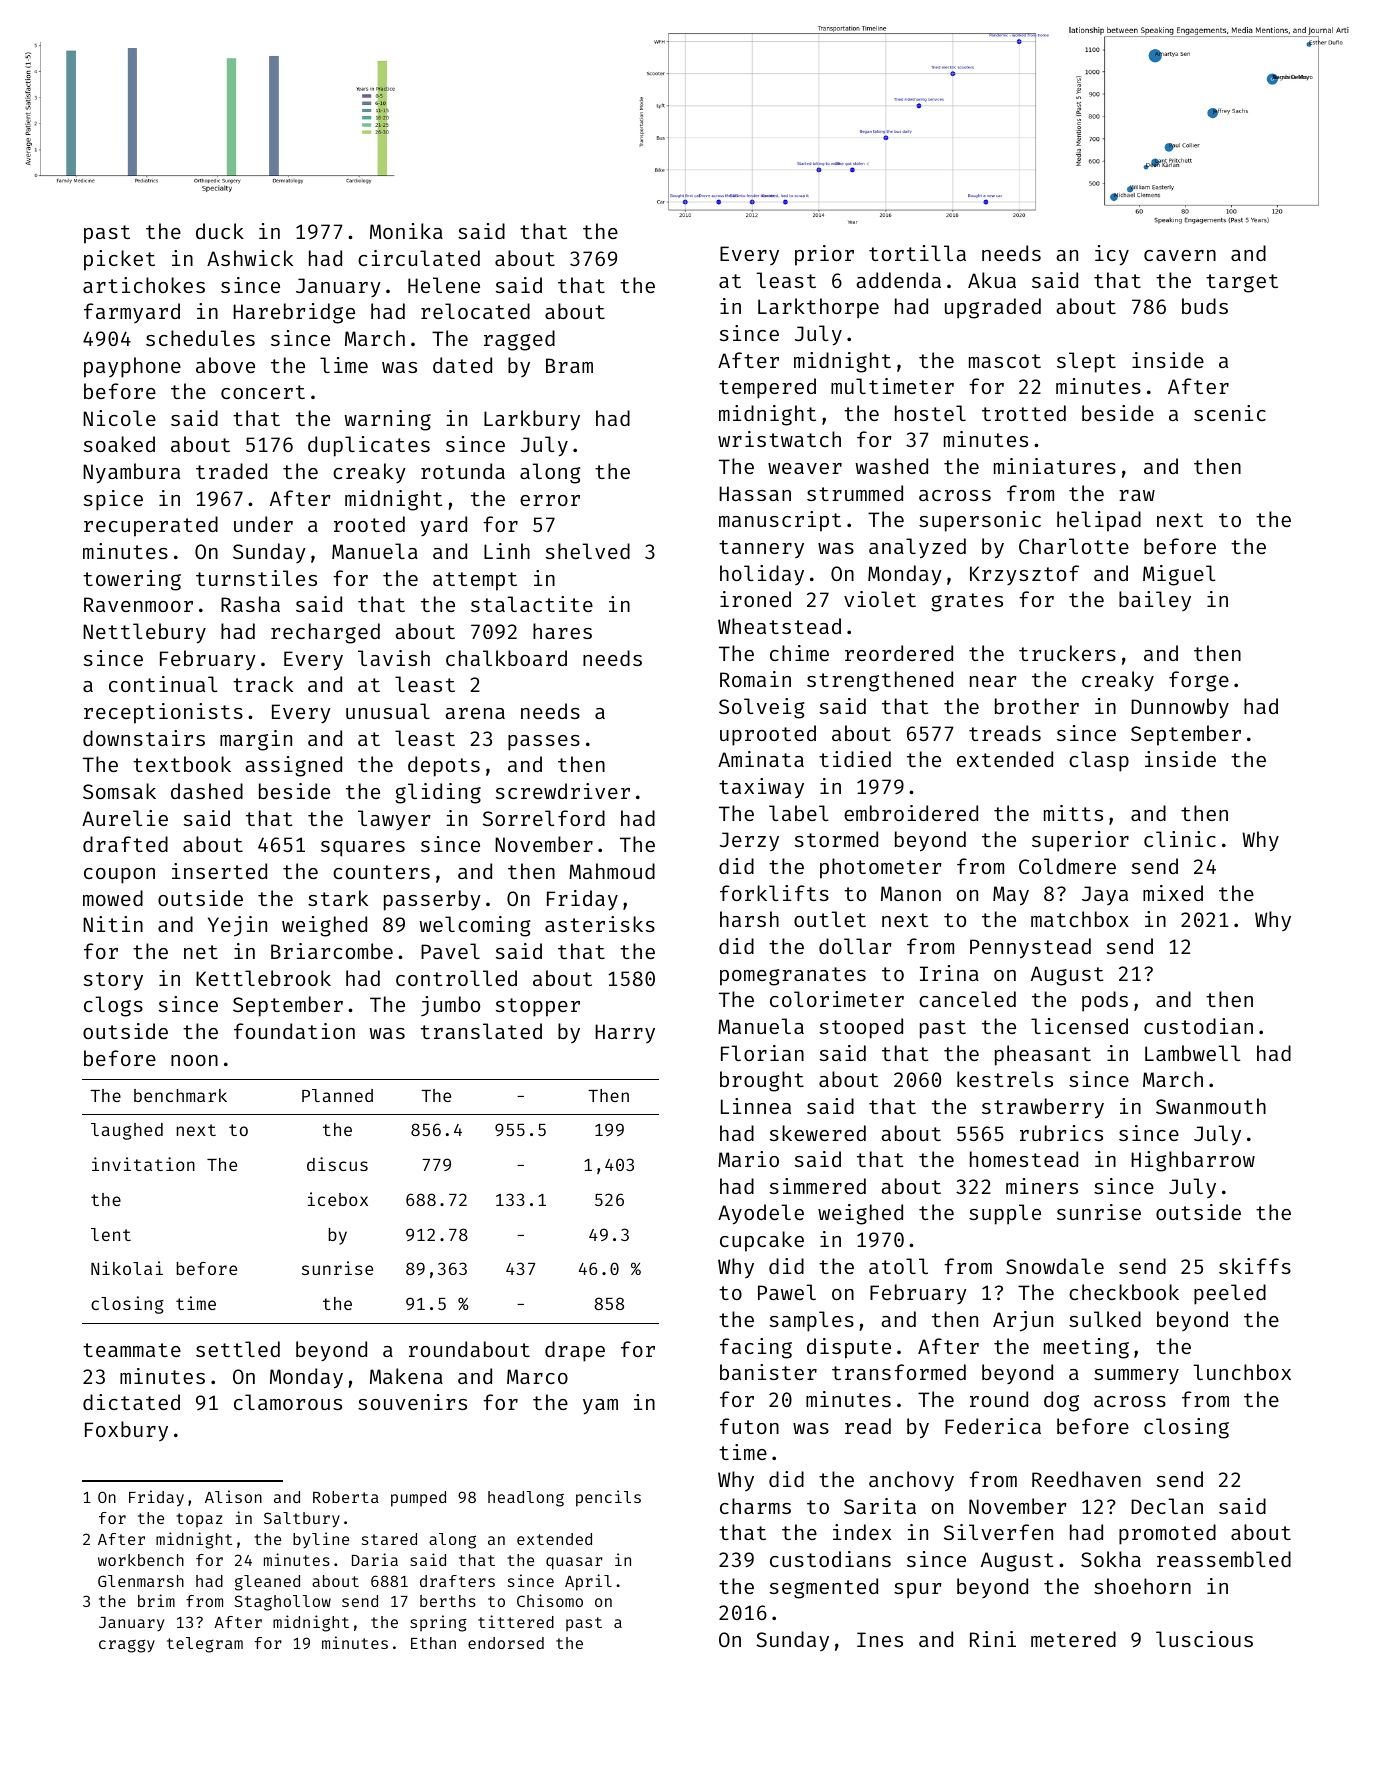 The height and width of the document is (1783, 1377). What do you see at coordinates (119, 791) in the document?
I see `Somsak` at bounding box center [119, 791].
